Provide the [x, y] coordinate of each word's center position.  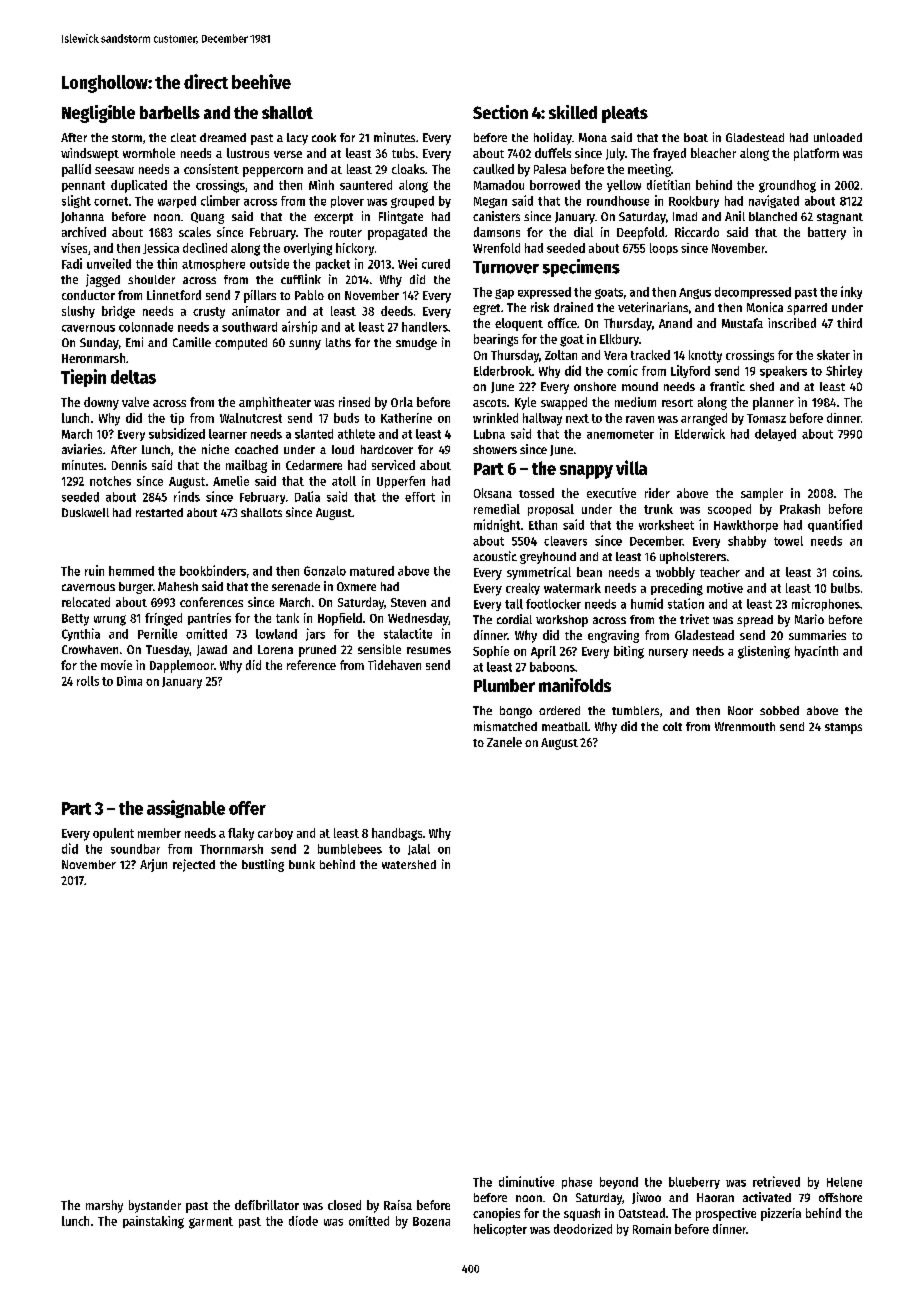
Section [500, 112]
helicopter [500, 1230]
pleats [625, 114]
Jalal [419, 849]
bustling [263, 865]
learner [228, 434]
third [849, 323]
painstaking [153, 1222]
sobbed [779, 710]
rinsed [354, 402]
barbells [170, 112]
